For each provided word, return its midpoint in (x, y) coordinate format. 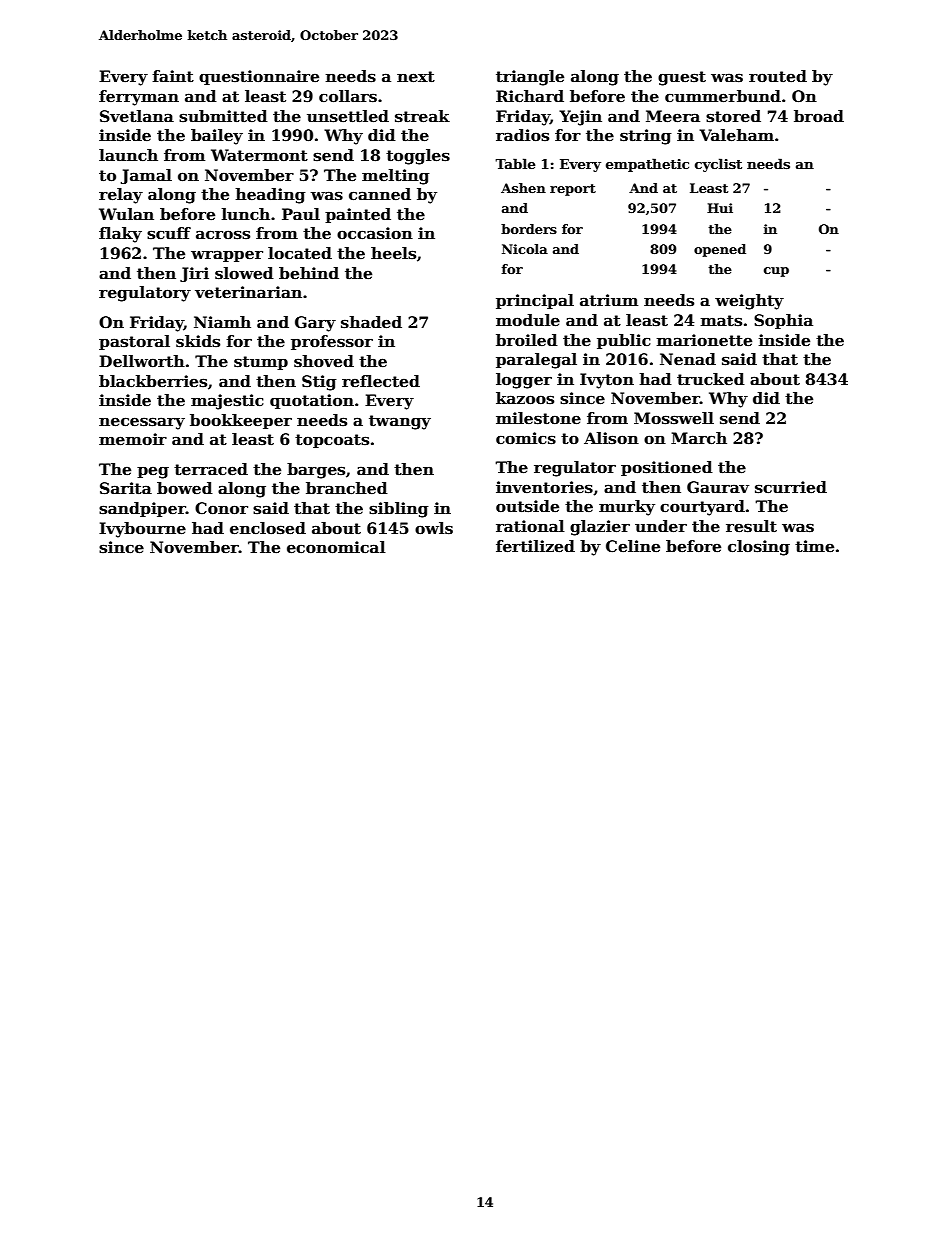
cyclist (718, 165)
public (624, 341)
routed (778, 76)
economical (336, 547)
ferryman (139, 98)
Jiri (194, 274)
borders (529, 229)
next (416, 77)
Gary (315, 324)
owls (434, 528)
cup (776, 272)
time (814, 546)
